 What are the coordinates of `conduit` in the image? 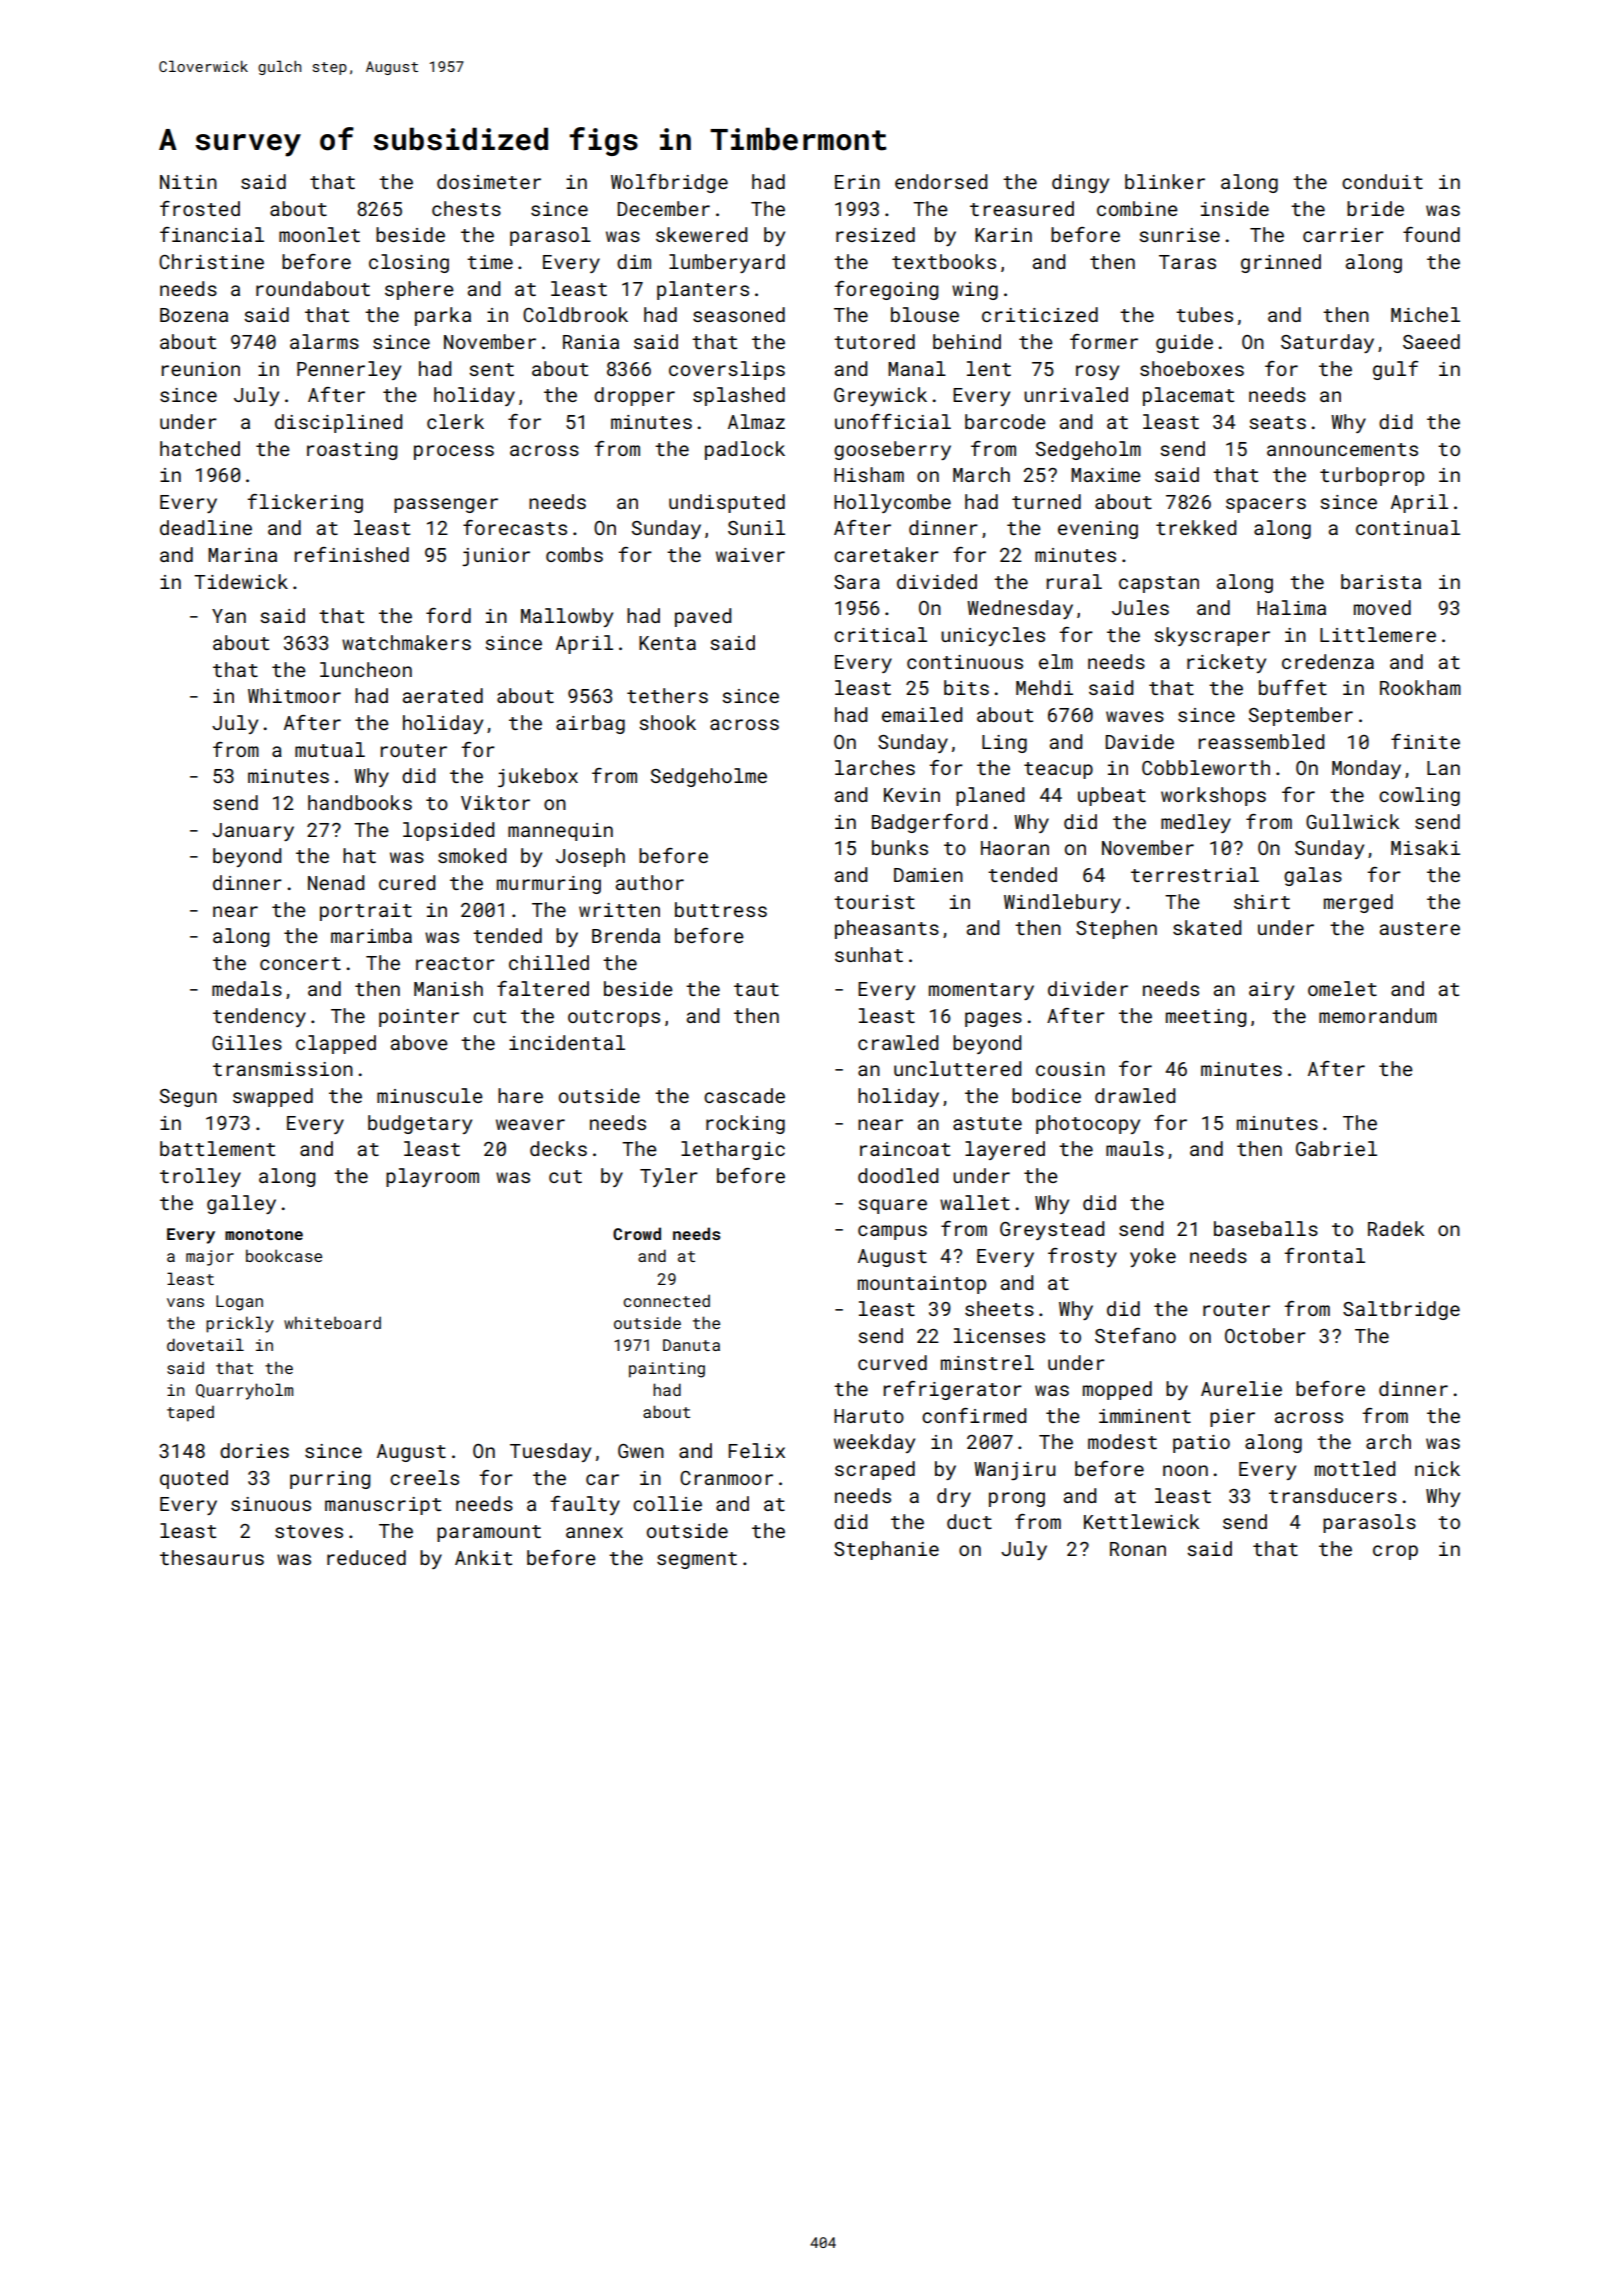 It's located at (1382, 181).
